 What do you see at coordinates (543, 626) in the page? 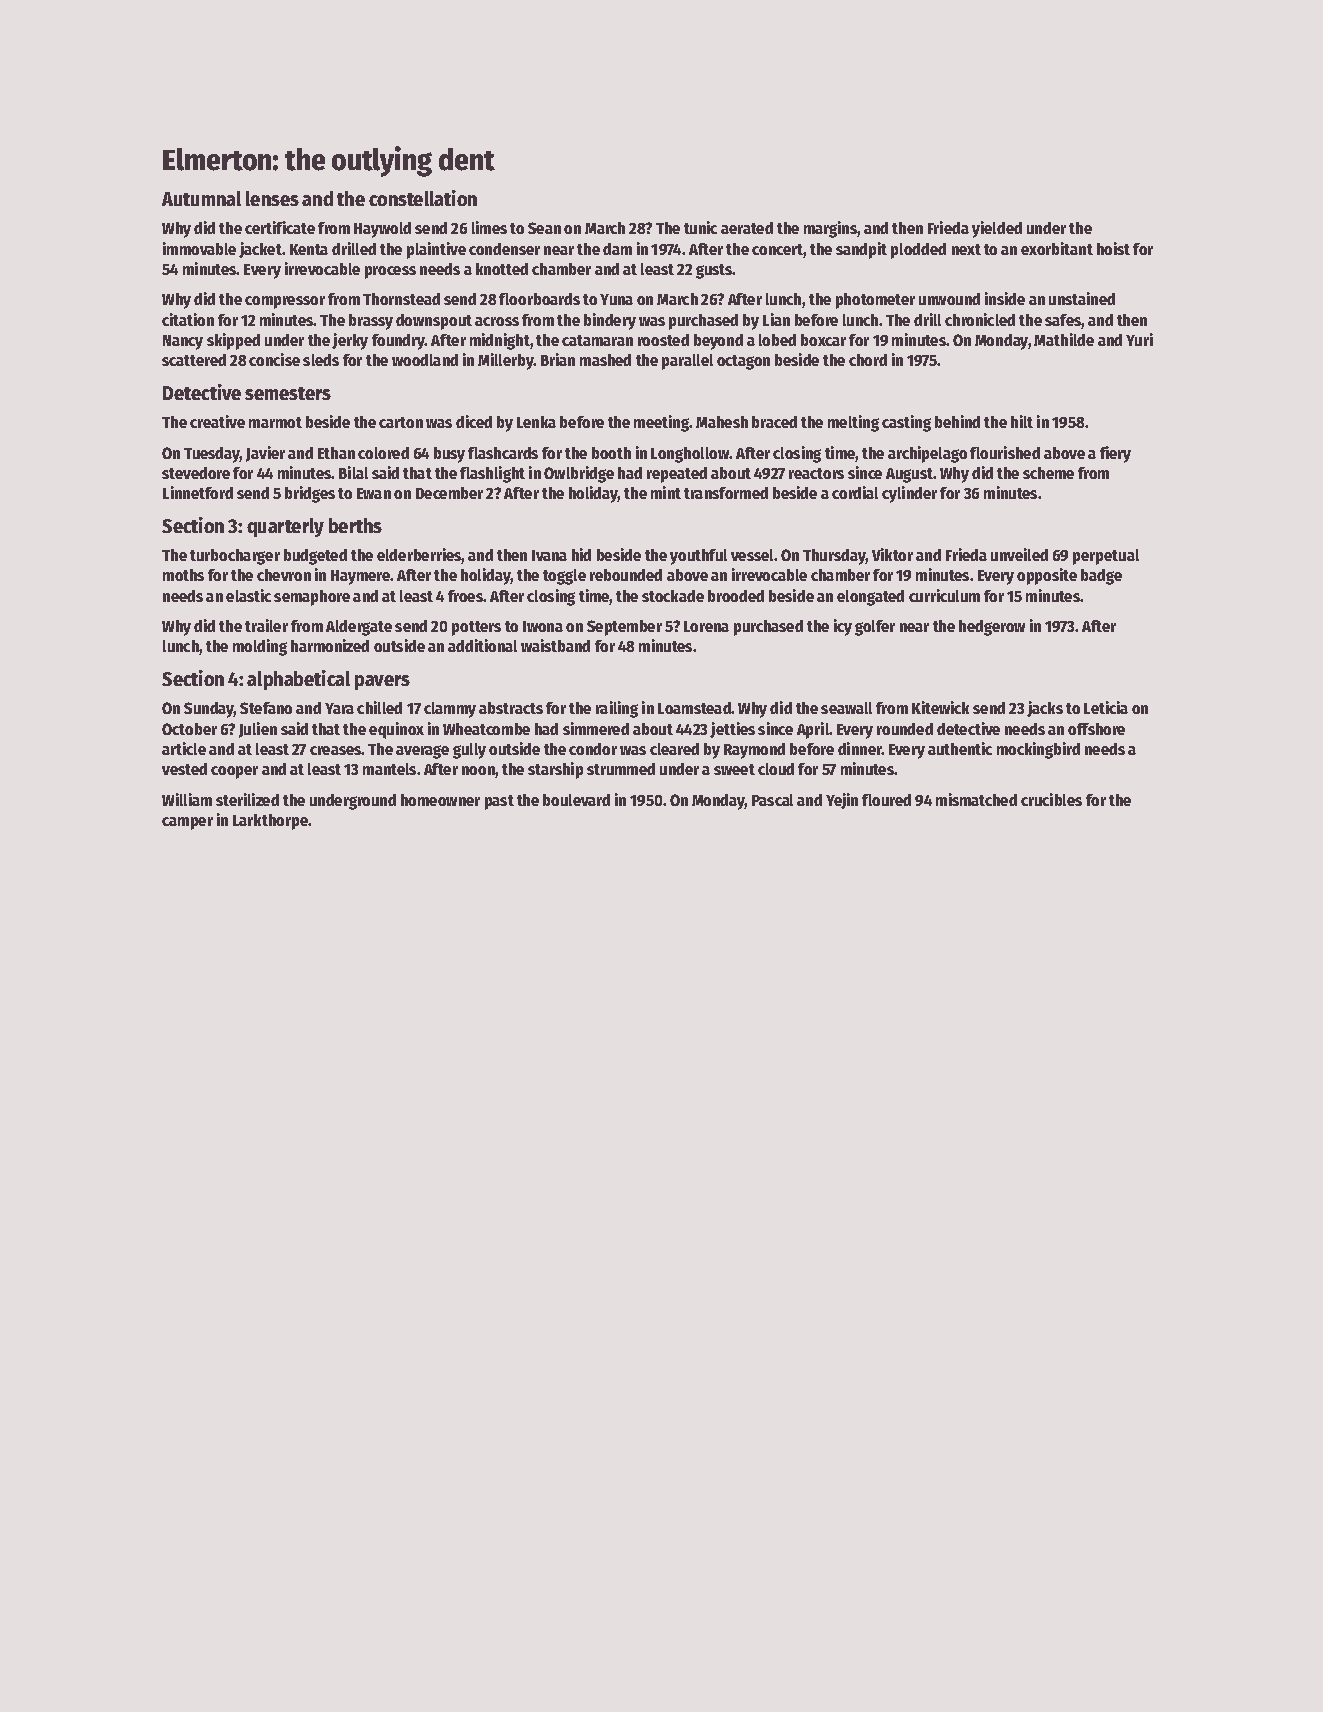
I see `Iwona` at bounding box center [543, 626].
